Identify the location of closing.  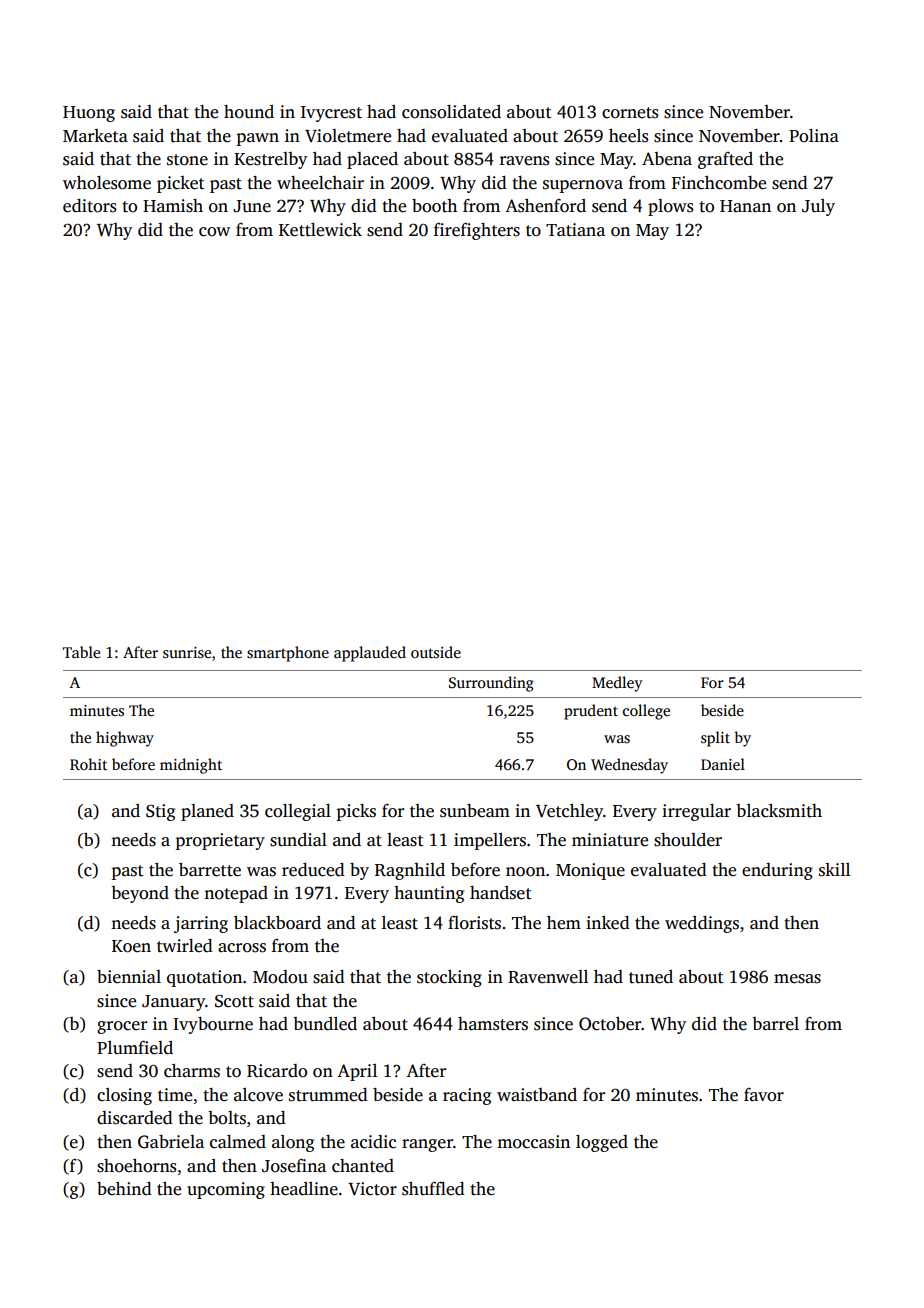
(124, 1096).
